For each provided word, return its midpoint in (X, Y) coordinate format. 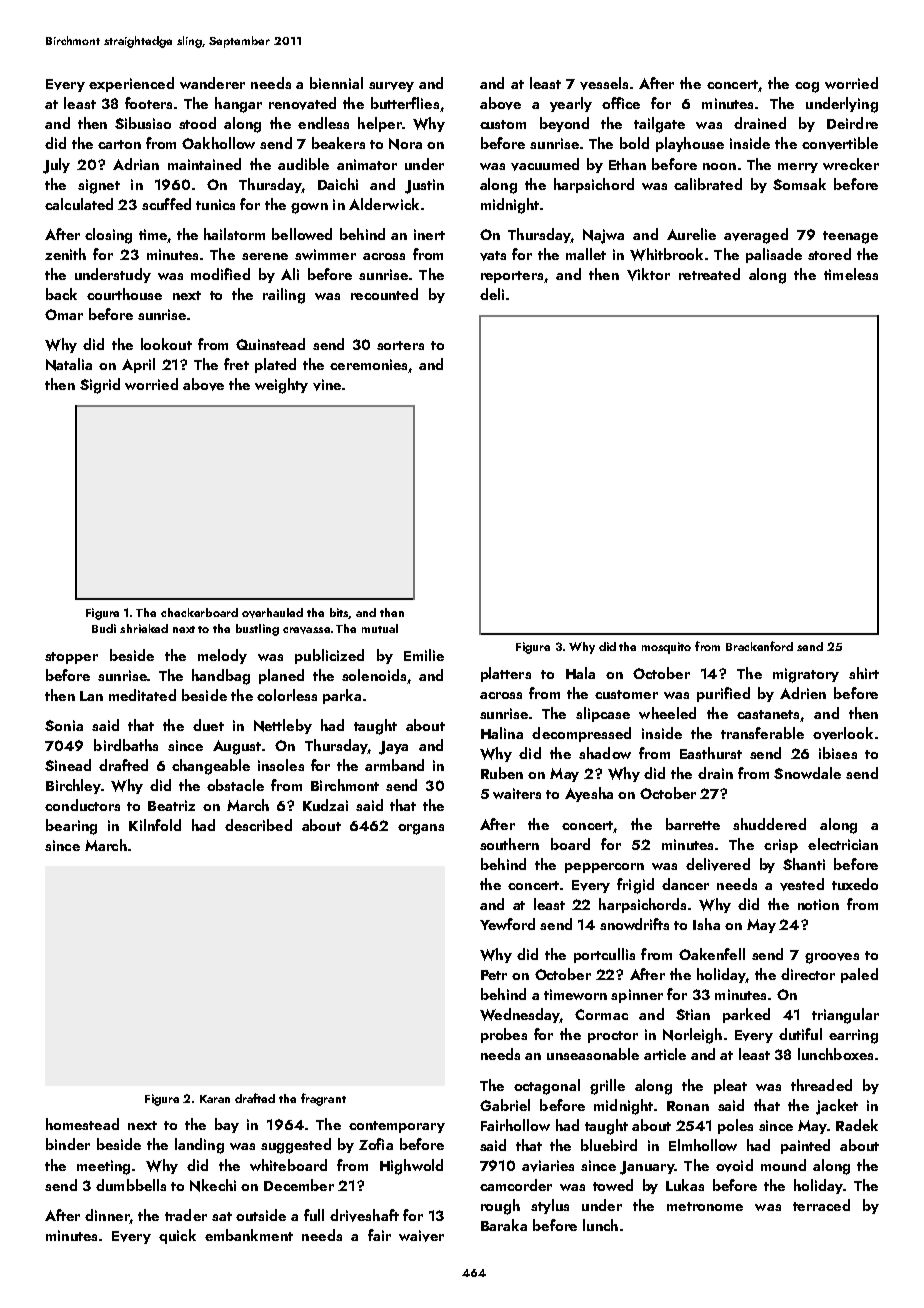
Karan (215, 1099)
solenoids (374, 675)
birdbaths (126, 745)
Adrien (803, 693)
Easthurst (711, 753)
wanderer (212, 83)
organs (421, 829)
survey (391, 87)
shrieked (144, 628)
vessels (604, 83)
